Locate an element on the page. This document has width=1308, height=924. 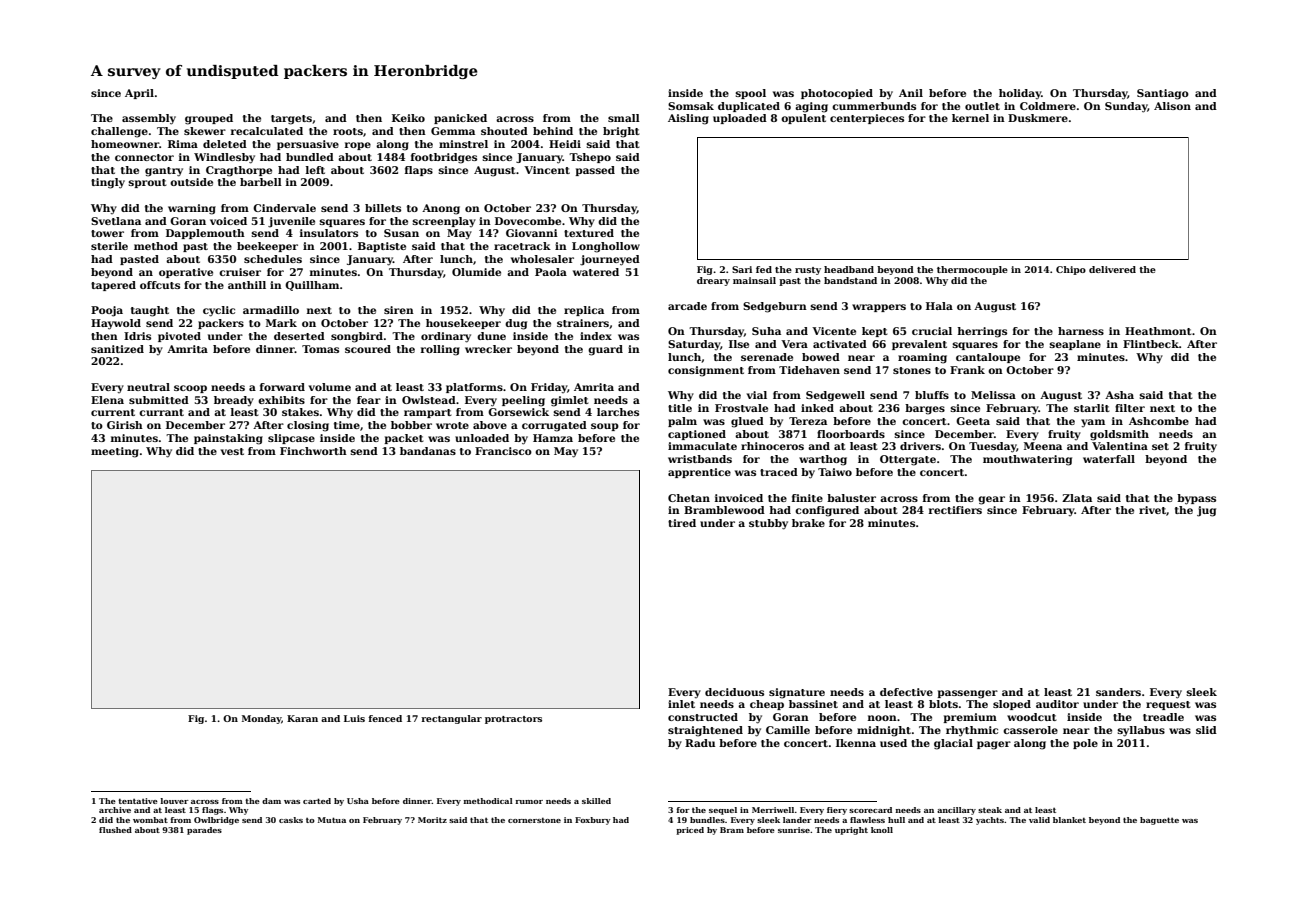
Elena is located at coordinates (107, 400).
